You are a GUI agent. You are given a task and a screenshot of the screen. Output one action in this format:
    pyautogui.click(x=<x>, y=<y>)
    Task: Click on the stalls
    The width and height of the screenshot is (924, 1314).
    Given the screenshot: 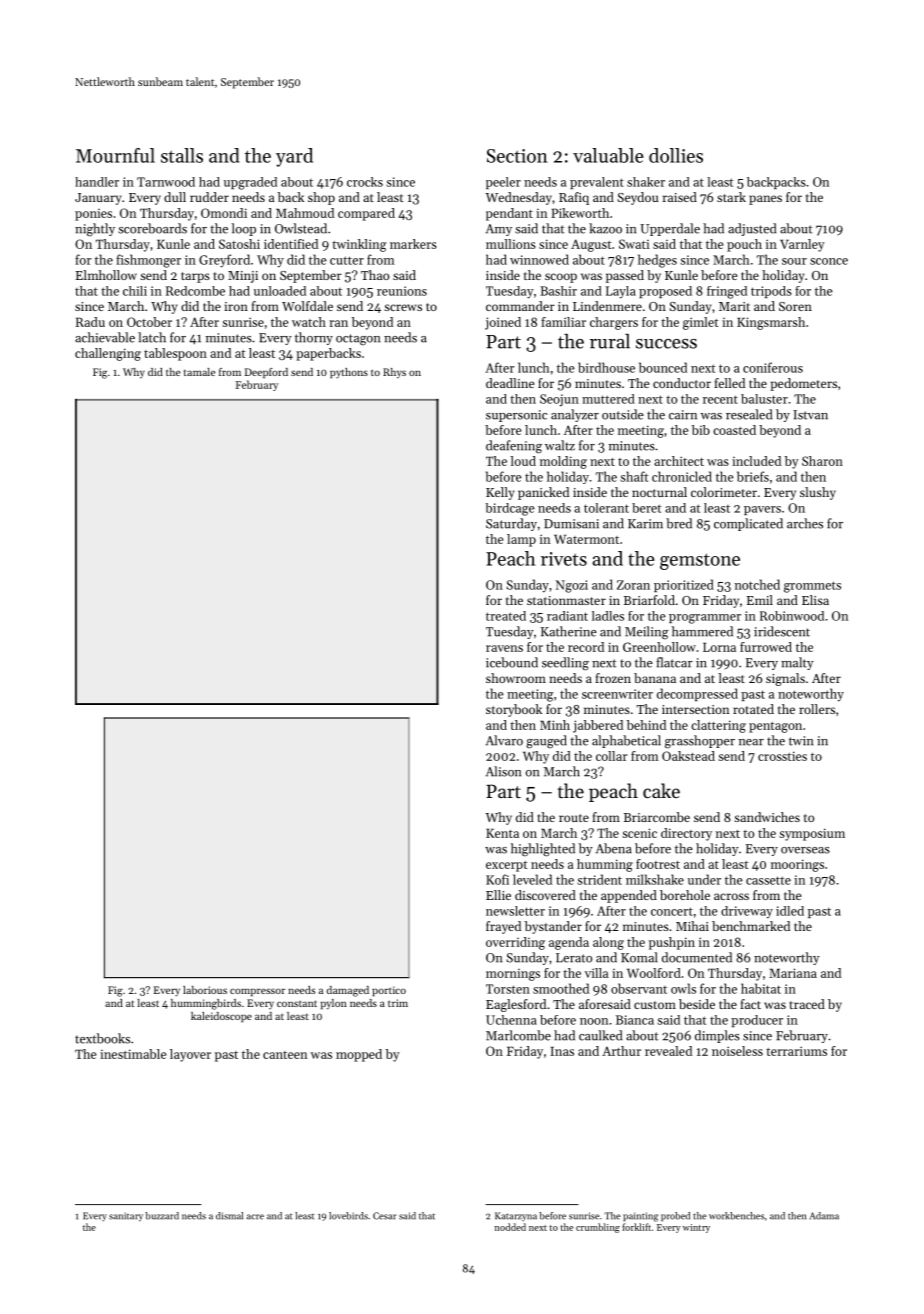 What is the action you would take?
    pyautogui.click(x=182, y=155)
